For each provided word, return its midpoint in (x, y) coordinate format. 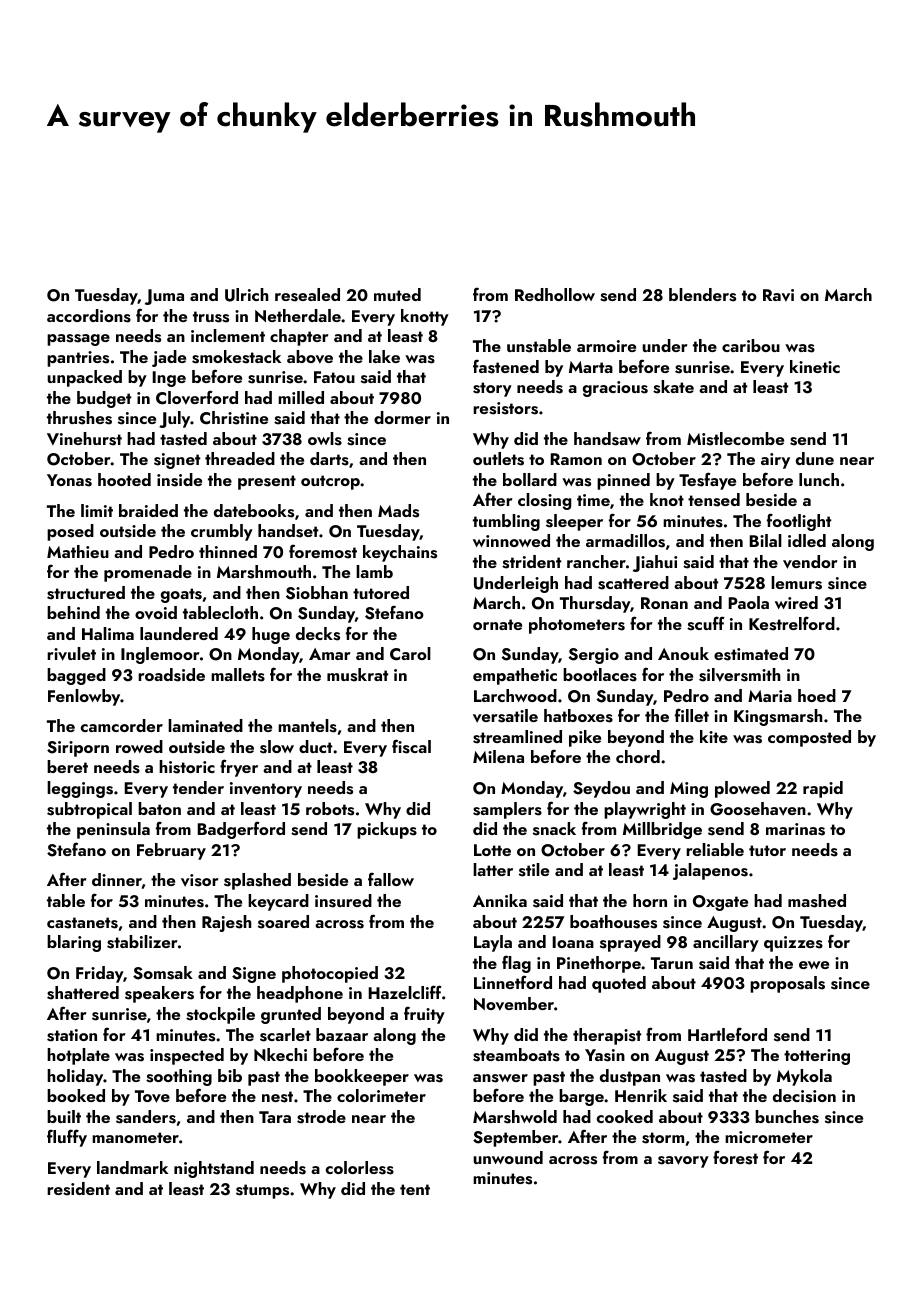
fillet (692, 715)
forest (735, 1157)
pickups (387, 830)
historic (187, 767)
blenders (702, 295)
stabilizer (142, 942)
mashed (817, 901)
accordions (89, 316)
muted (397, 294)
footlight (799, 522)
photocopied (330, 974)
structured (86, 593)
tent (415, 1189)
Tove (152, 1096)
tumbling (506, 522)
